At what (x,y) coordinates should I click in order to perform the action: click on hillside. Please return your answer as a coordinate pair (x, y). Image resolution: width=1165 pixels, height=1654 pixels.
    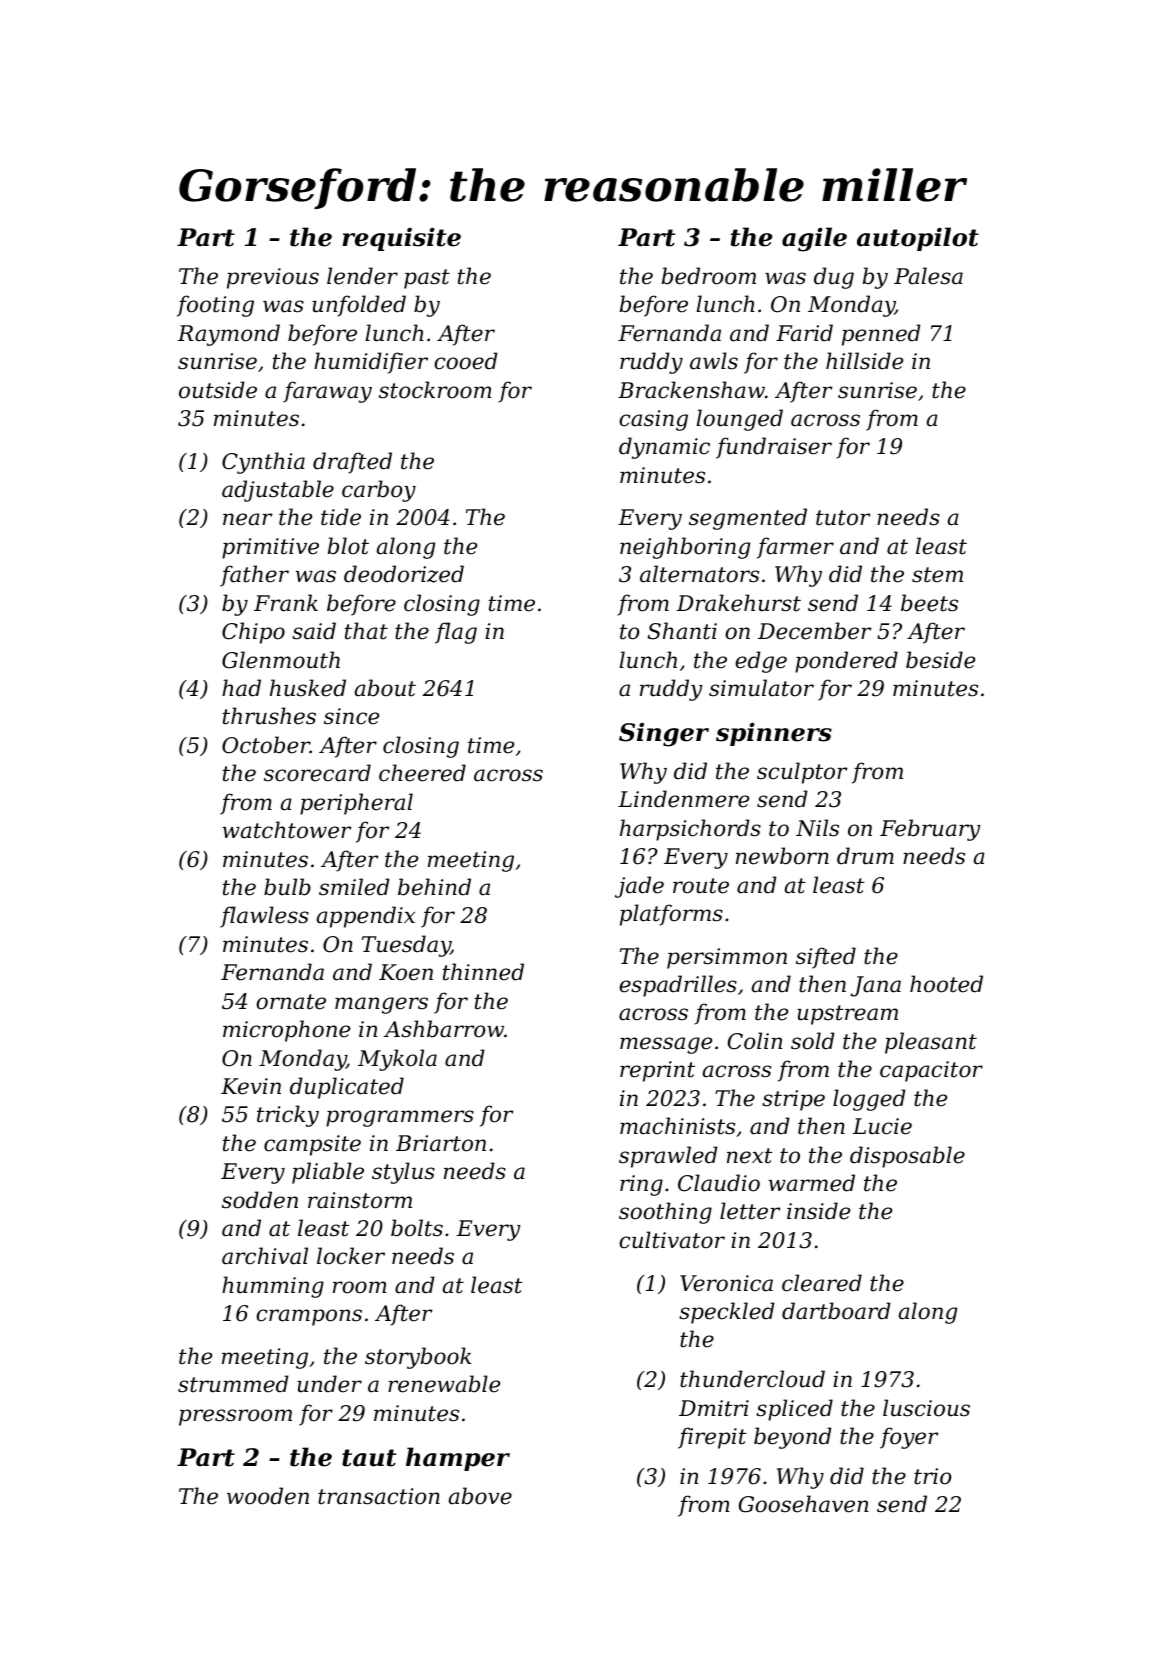
    Looking at the image, I should click on (864, 361).
